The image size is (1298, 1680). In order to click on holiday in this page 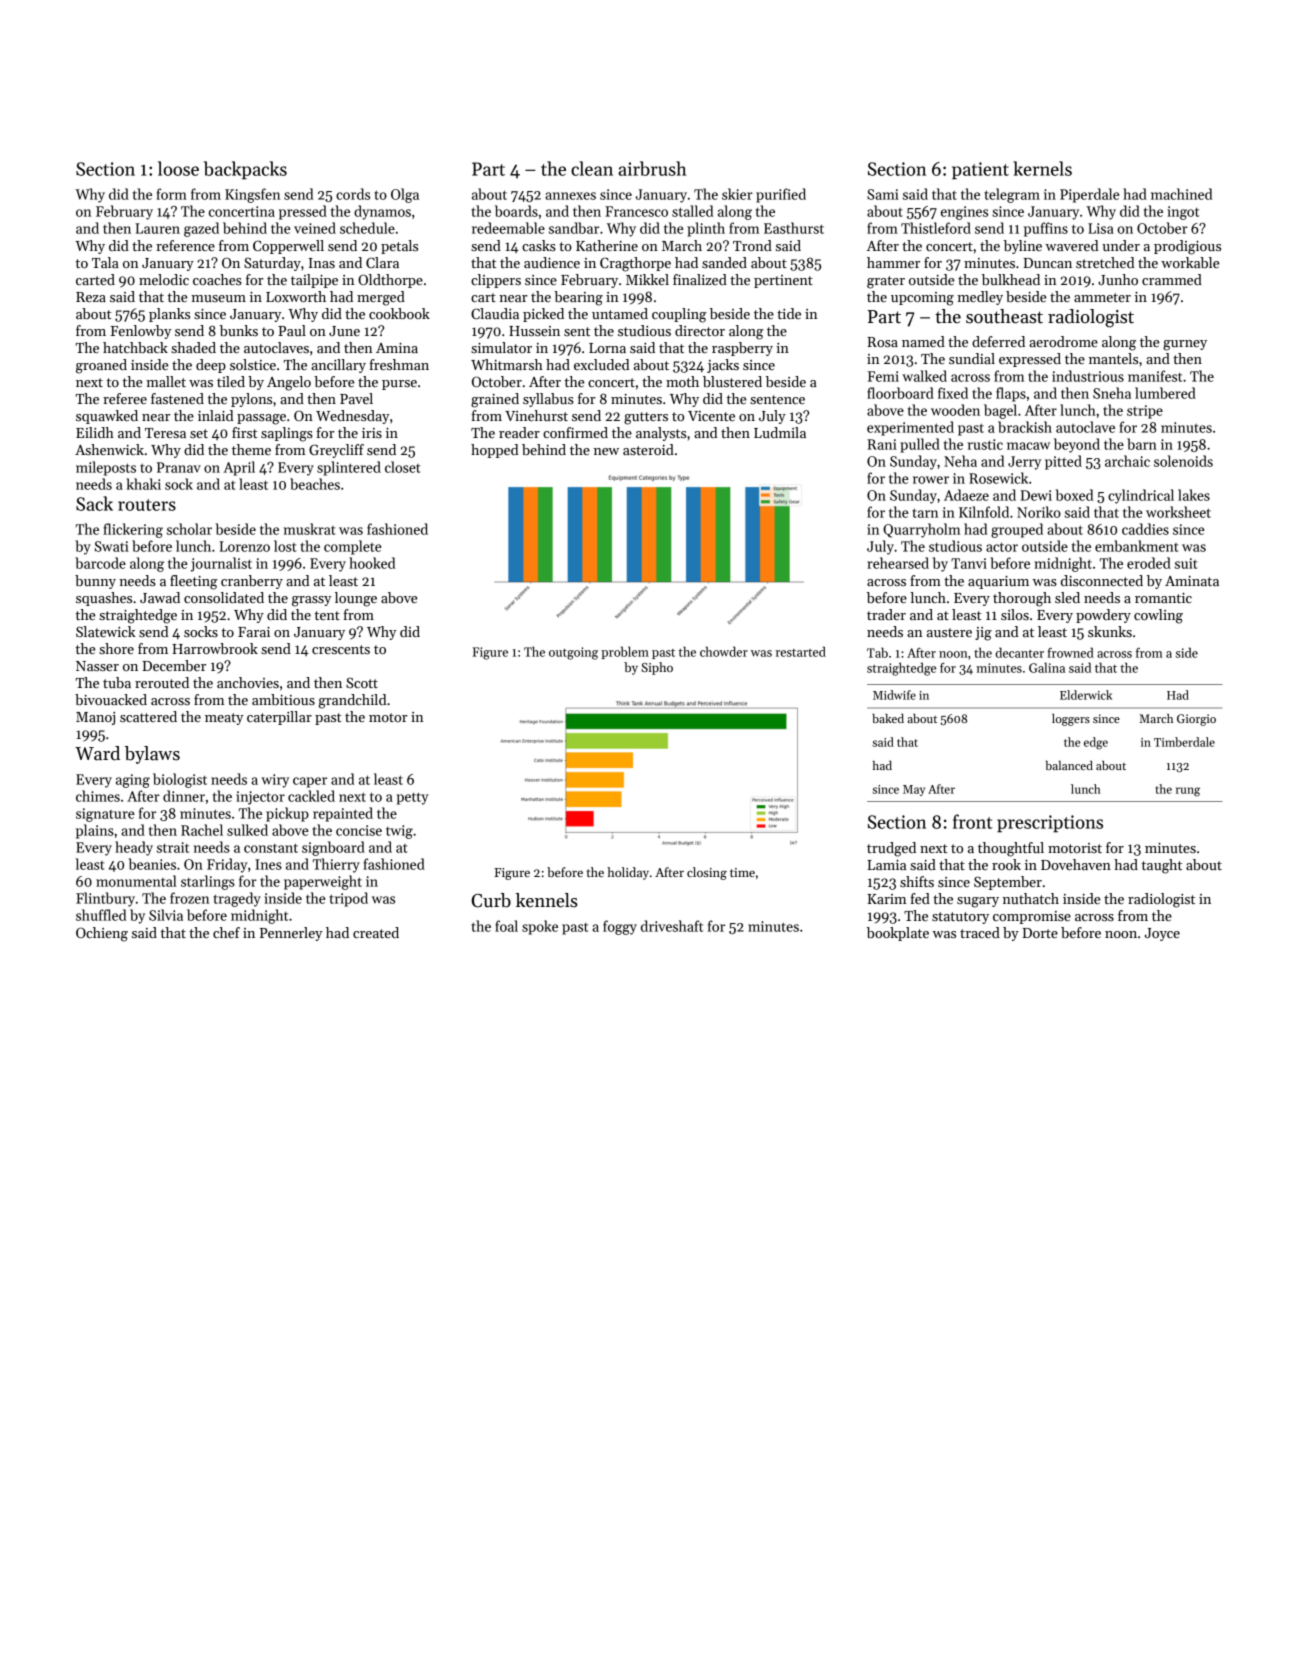, I will do `click(628, 873)`.
